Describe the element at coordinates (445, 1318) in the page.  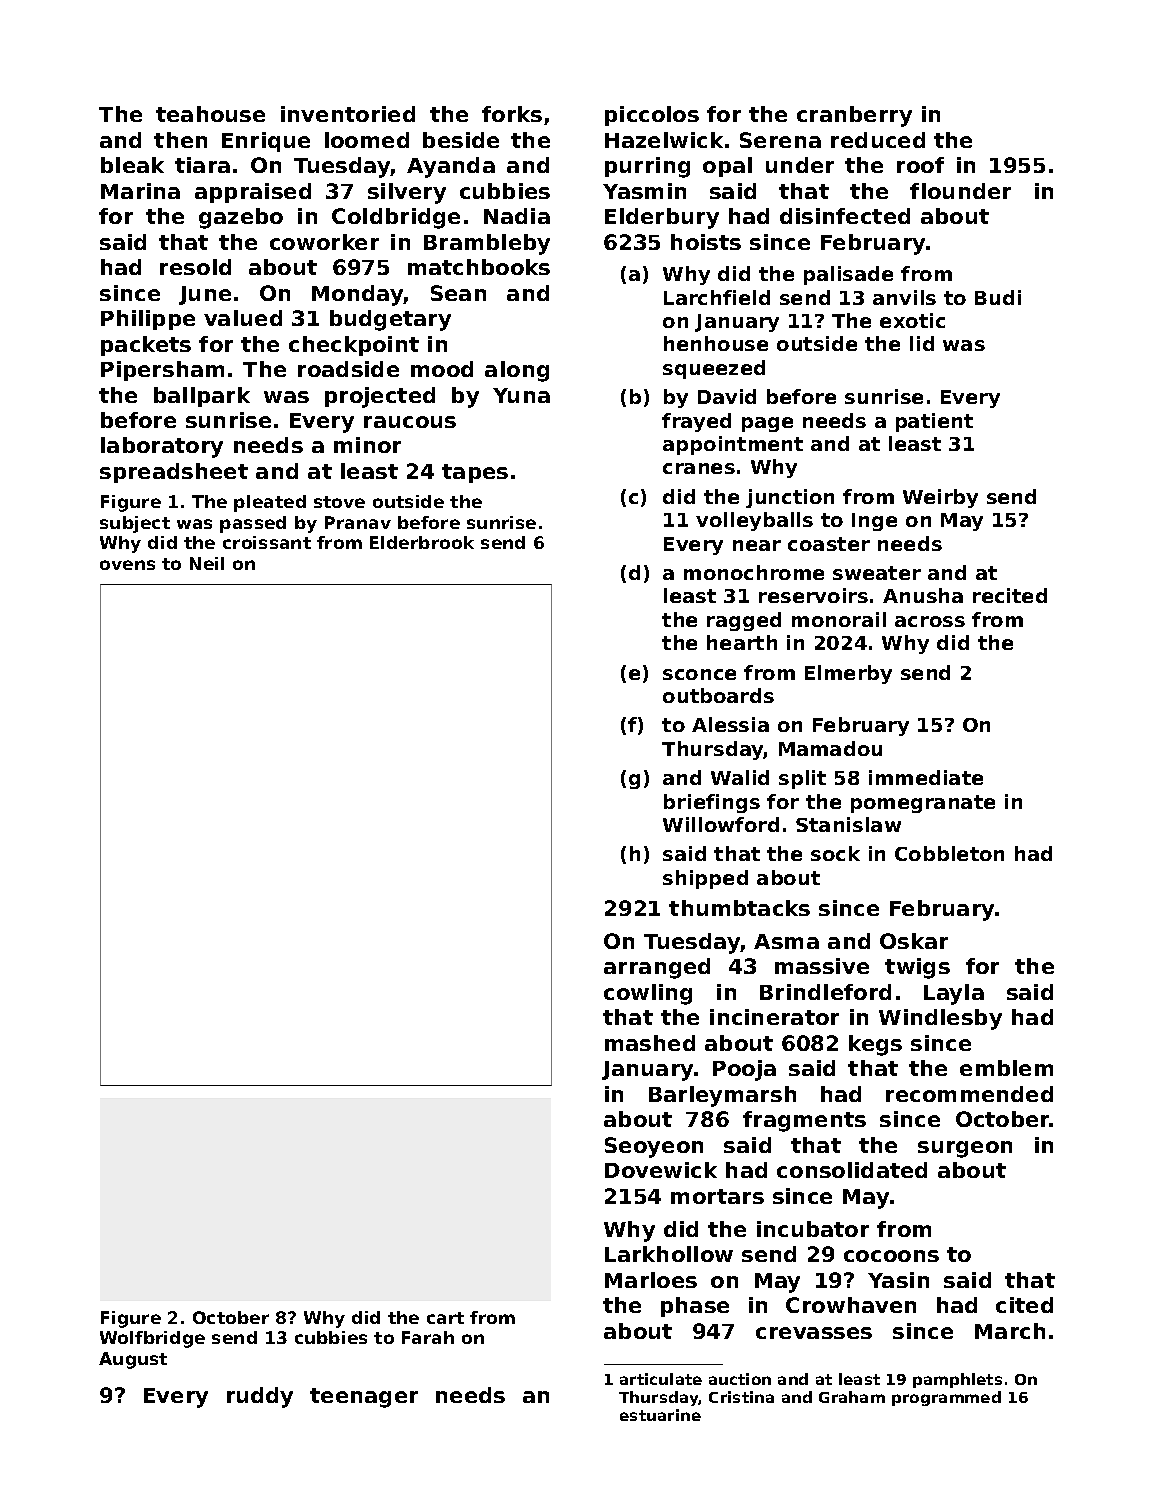
I see `cart` at that location.
